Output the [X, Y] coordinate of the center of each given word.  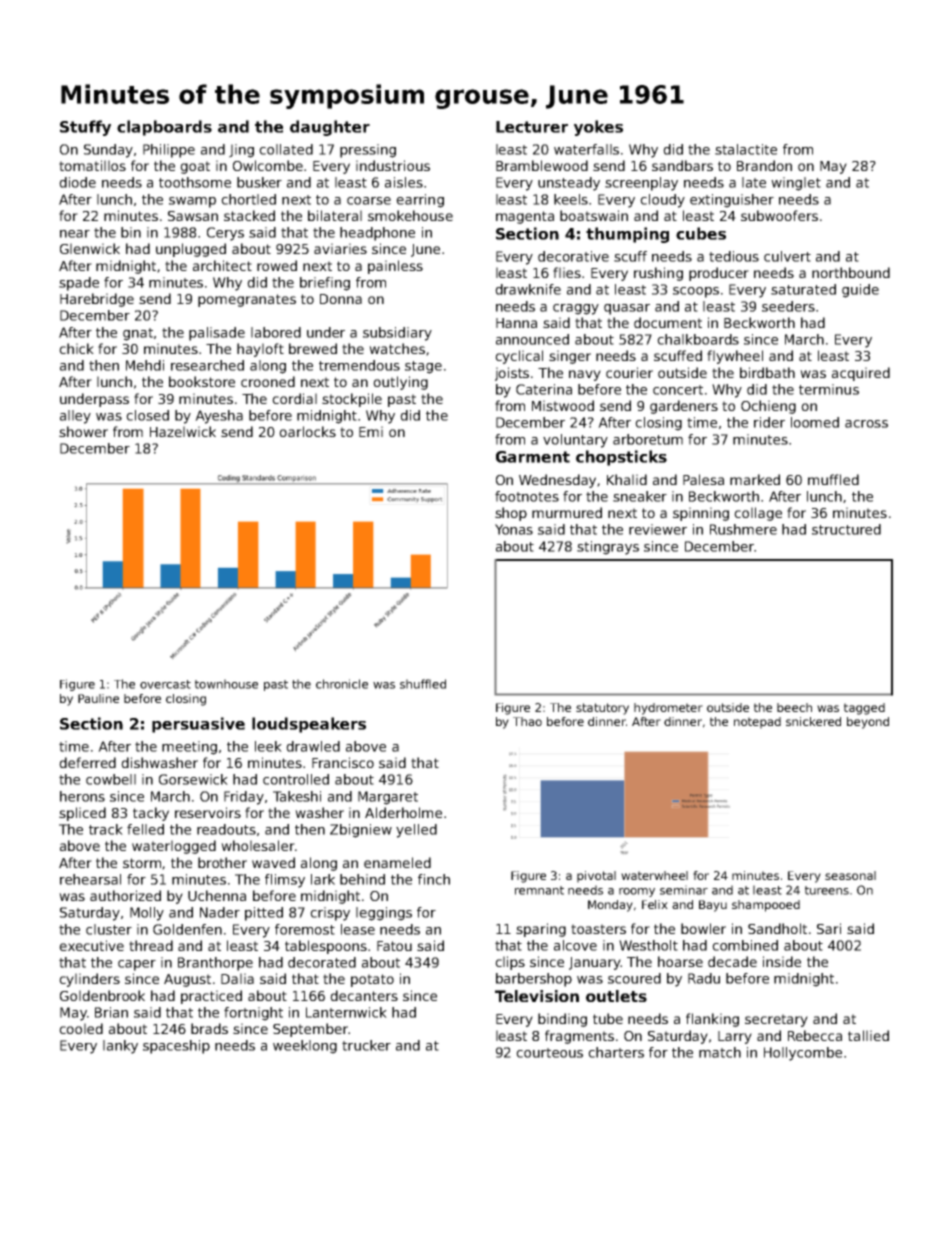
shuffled [423, 684]
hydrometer [668, 709]
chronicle [342, 684]
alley [75, 417]
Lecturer [532, 127]
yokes [598, 128]
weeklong [305, 1047]
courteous [549, 1053]
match [720, 1052]
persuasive [198, 725]
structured [846, 529]
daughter [330, 128]
